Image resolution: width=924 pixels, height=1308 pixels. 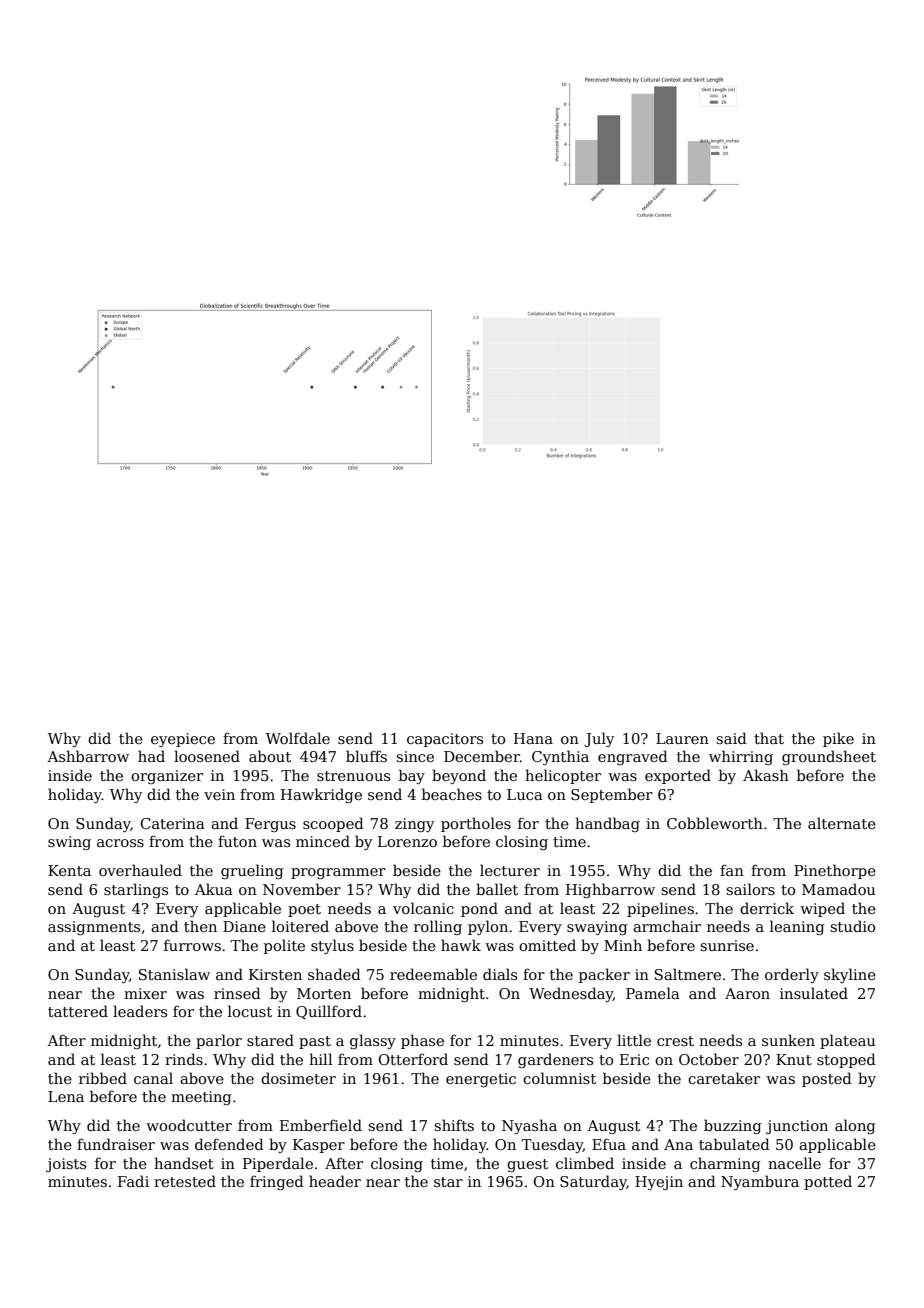 What do you see at coordinates (788, 1040) in the screenshot?
I see `sunken` at bounding box center [788, 1040].
